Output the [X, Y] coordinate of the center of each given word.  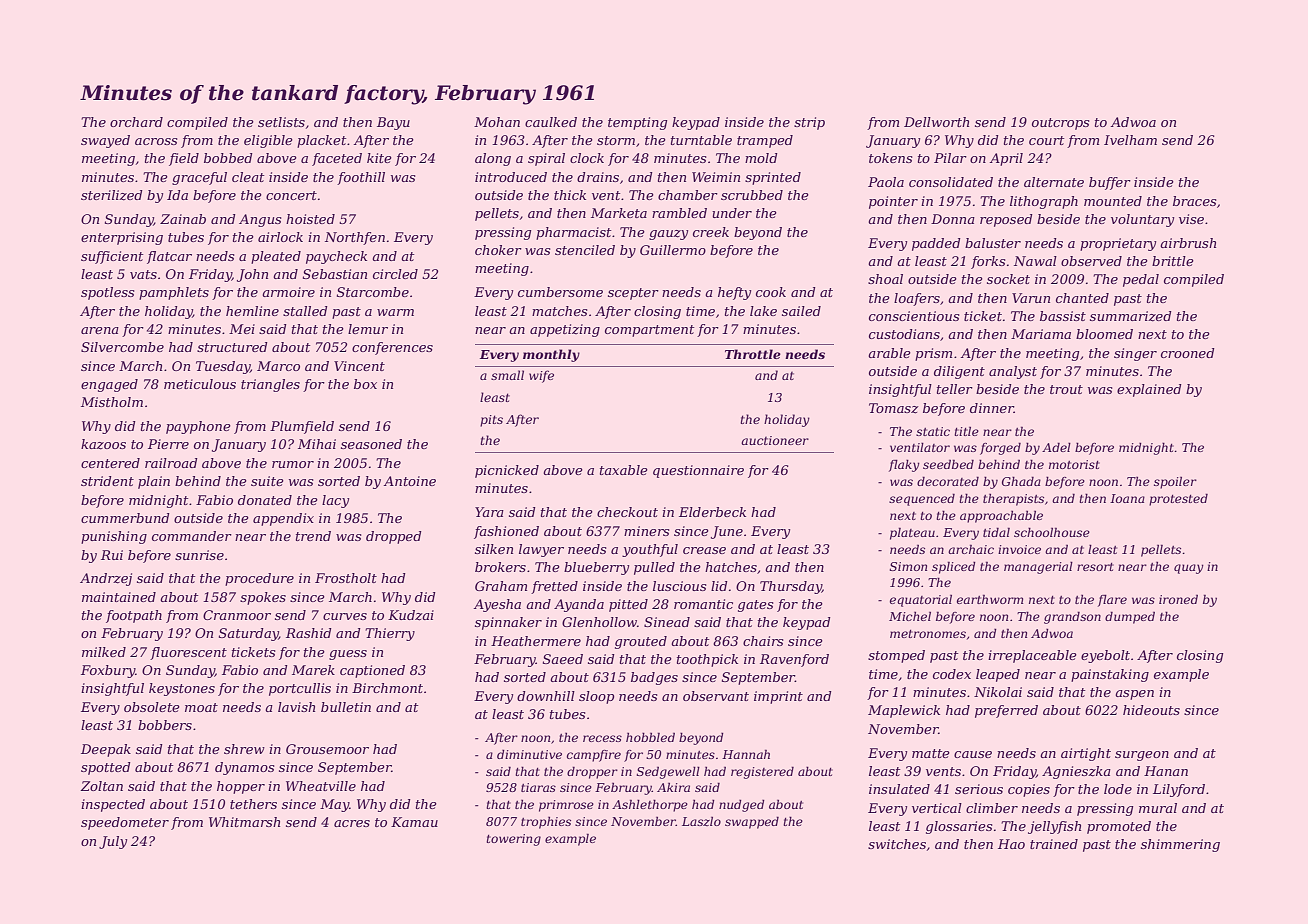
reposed [1006, 220]
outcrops [1060, 124]
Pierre [168, 444]
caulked [551, 122]
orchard [136, 122]
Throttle [753, 354]
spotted [106, 768]
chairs [763, 641]
